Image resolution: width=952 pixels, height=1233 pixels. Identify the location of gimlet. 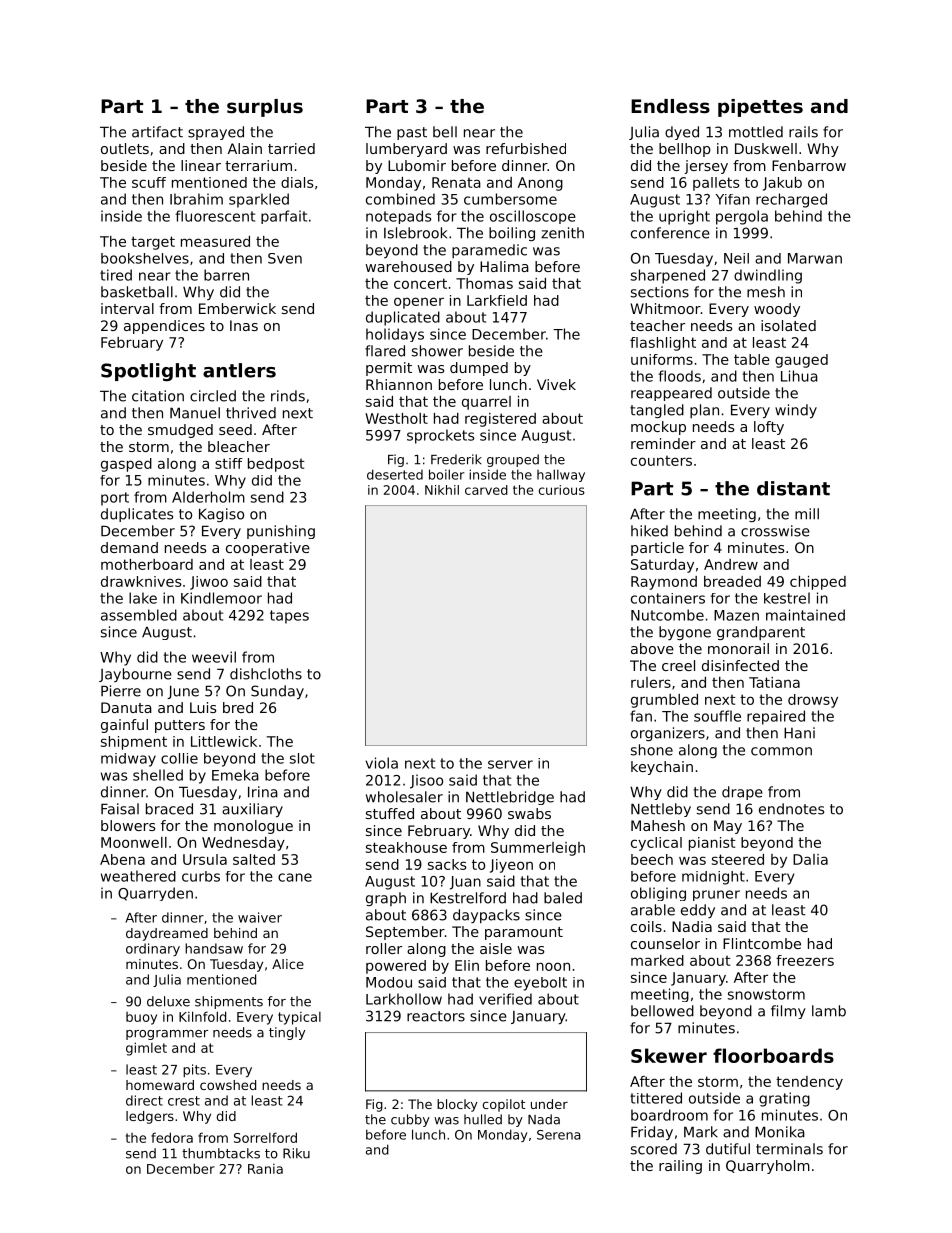
(146, 1049).
